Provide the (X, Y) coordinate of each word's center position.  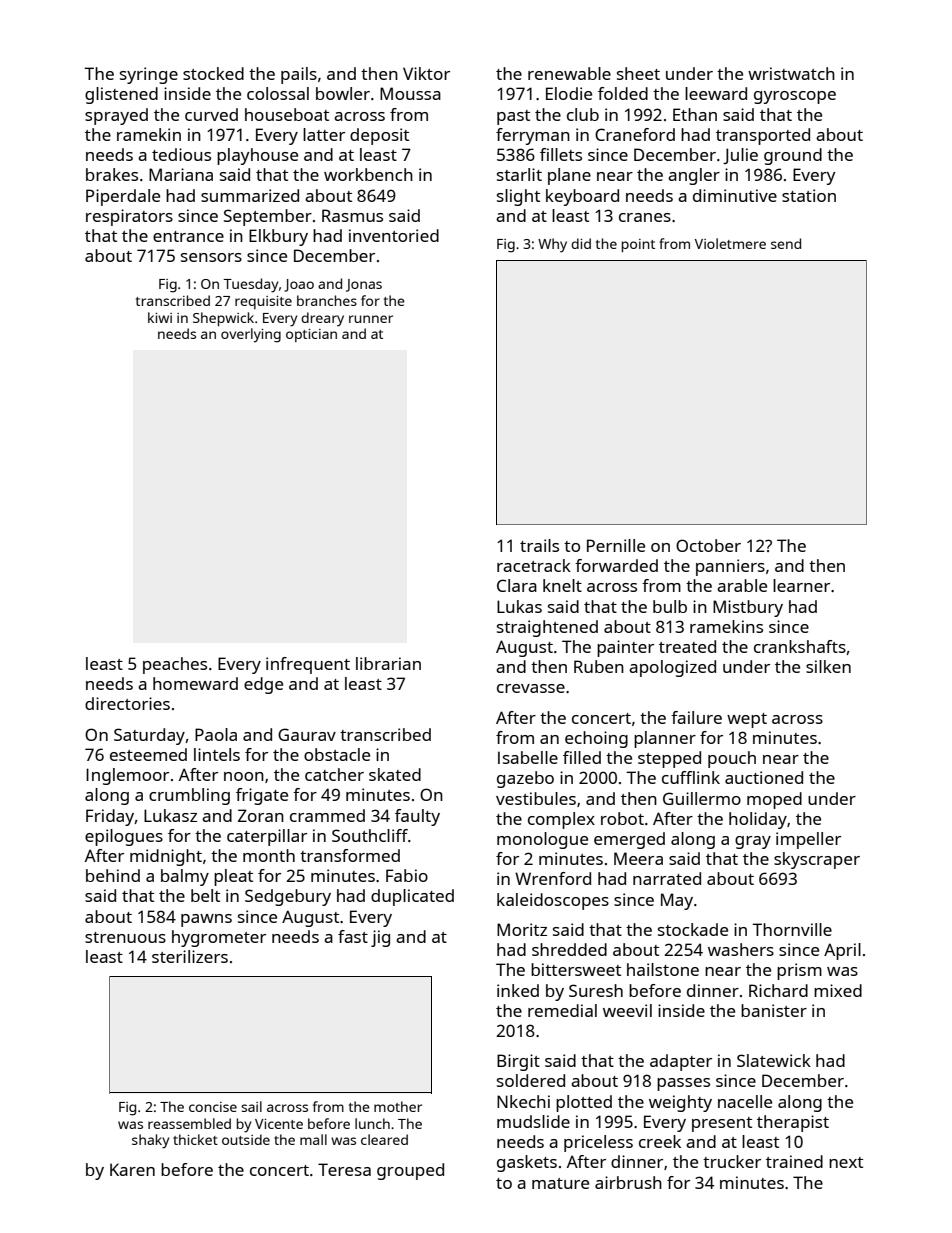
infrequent (308, 665)
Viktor (426, 73)
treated (687, 646)
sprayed (116, 116)
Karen (132, 1169)
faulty (417, 817)
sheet (638, 73)
